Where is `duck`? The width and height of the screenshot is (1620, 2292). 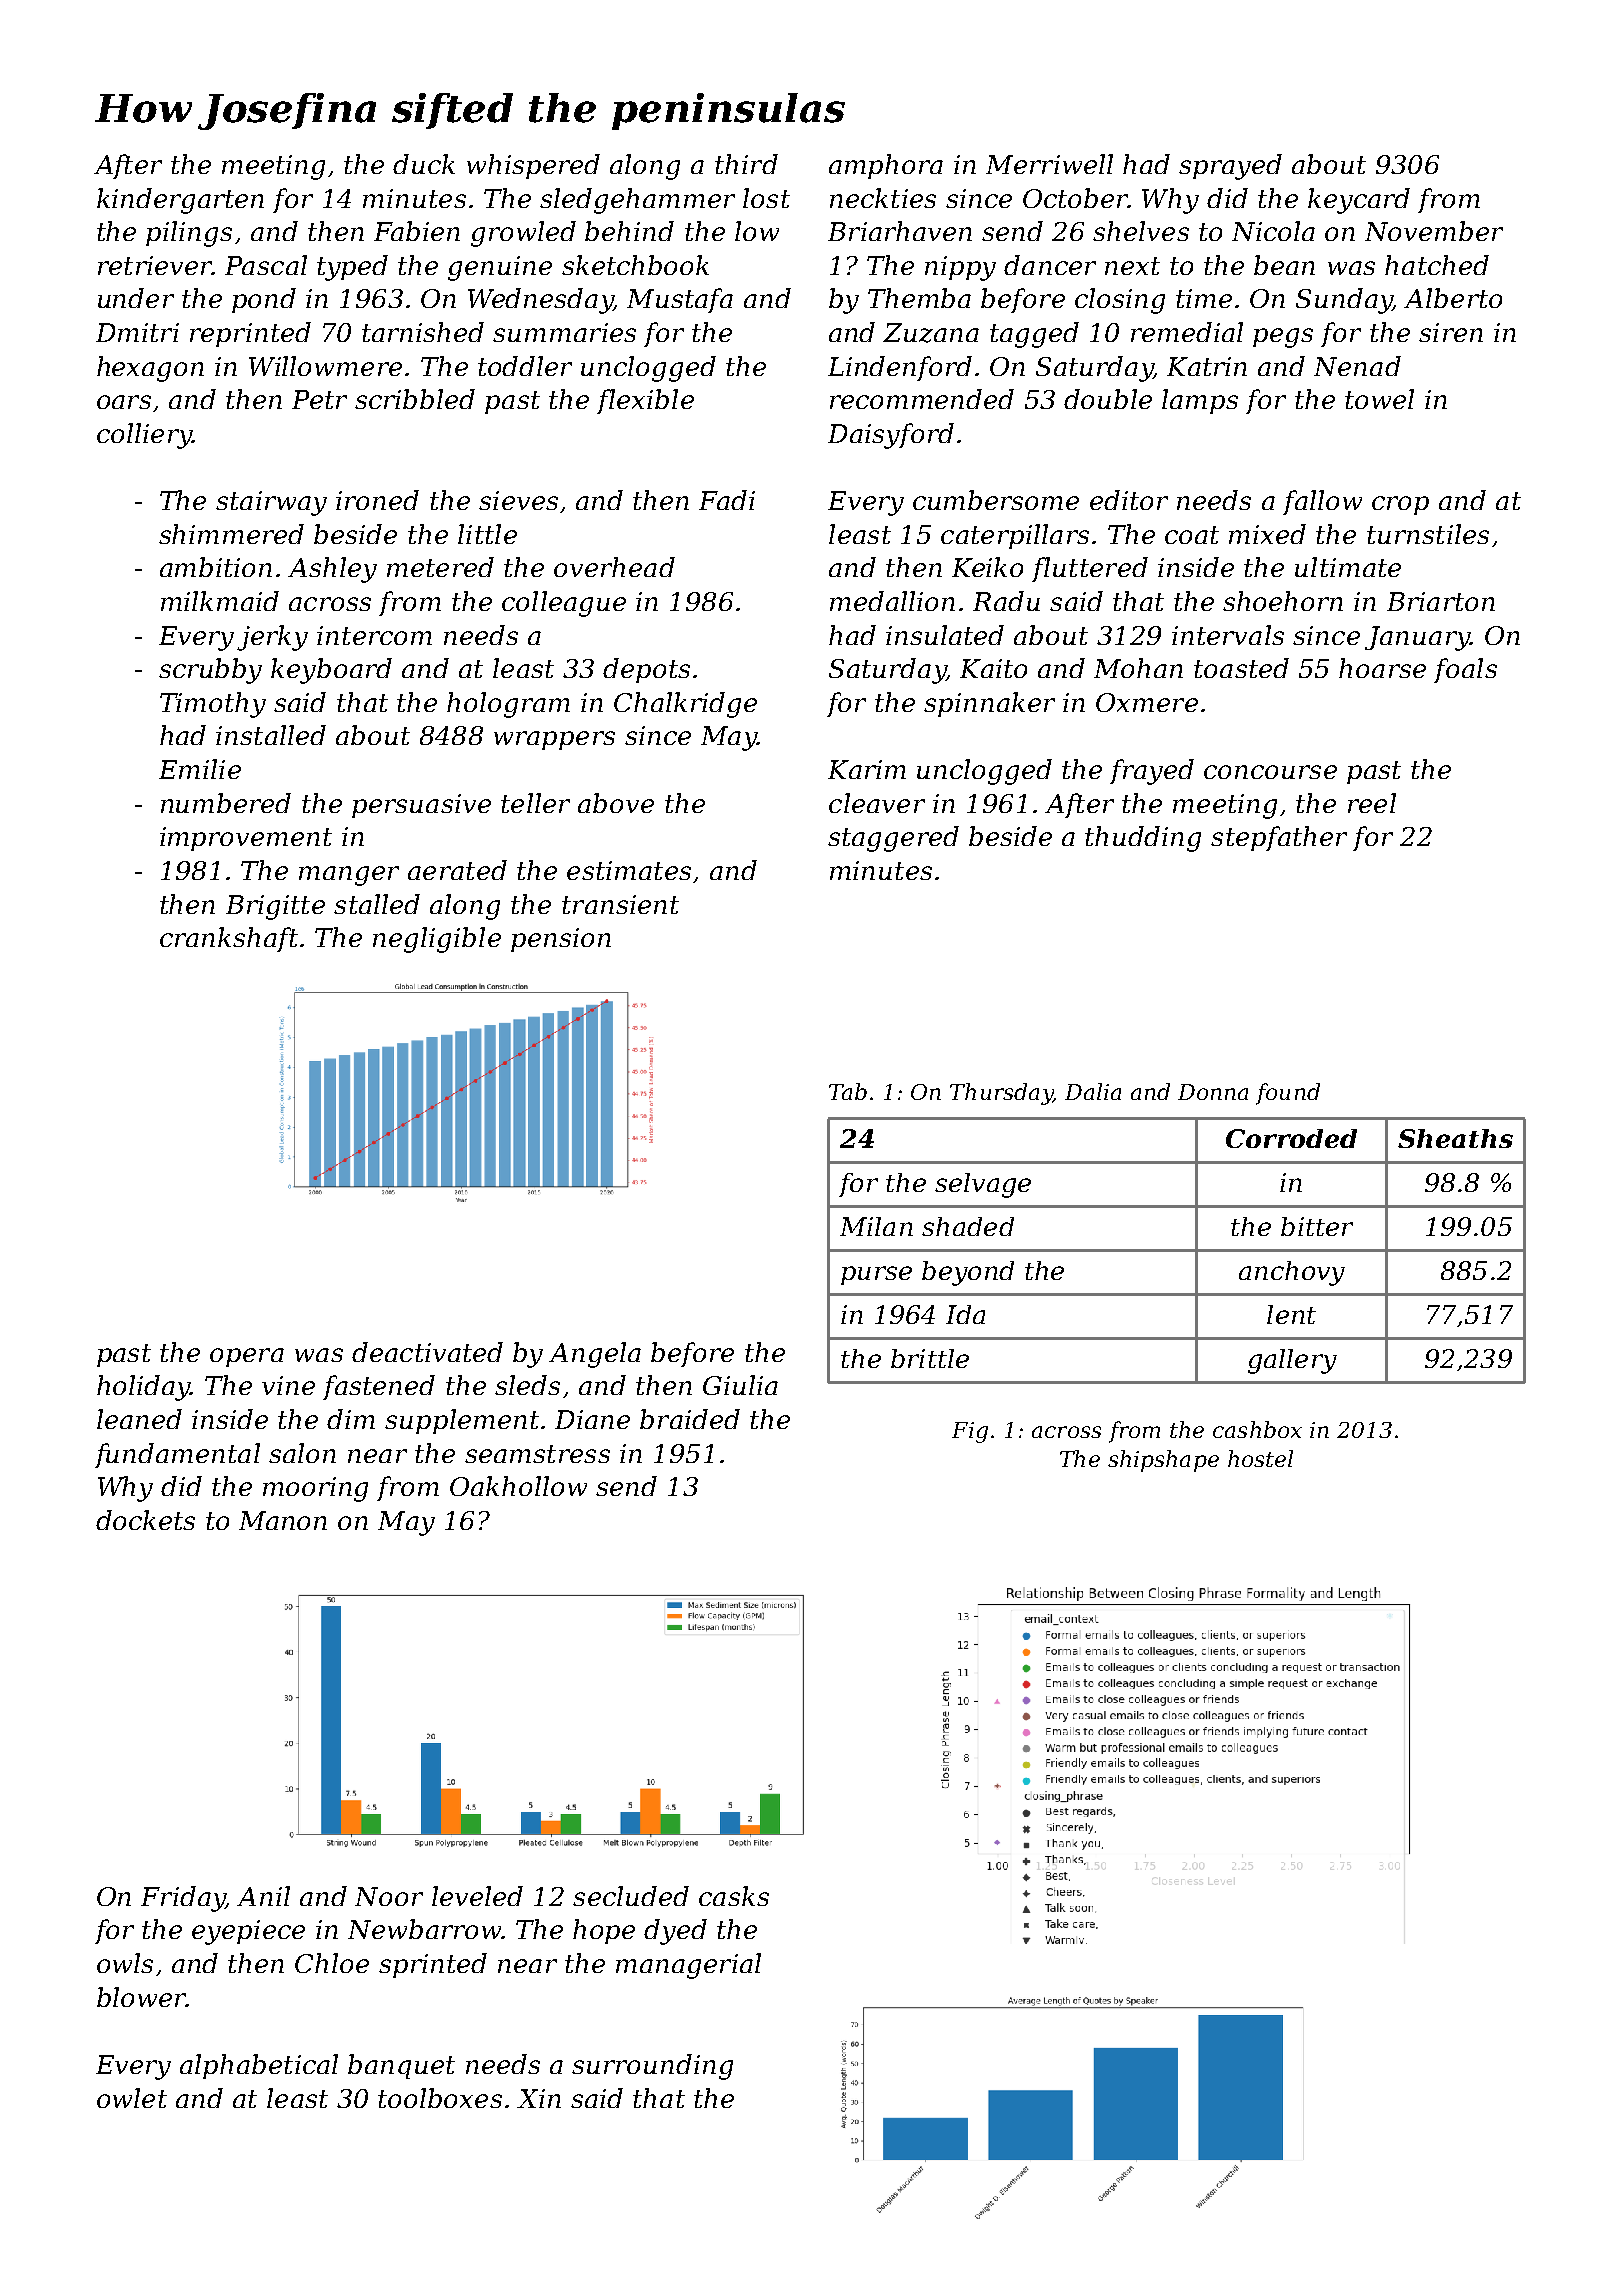 duck is located at coordinates (424, 164).
